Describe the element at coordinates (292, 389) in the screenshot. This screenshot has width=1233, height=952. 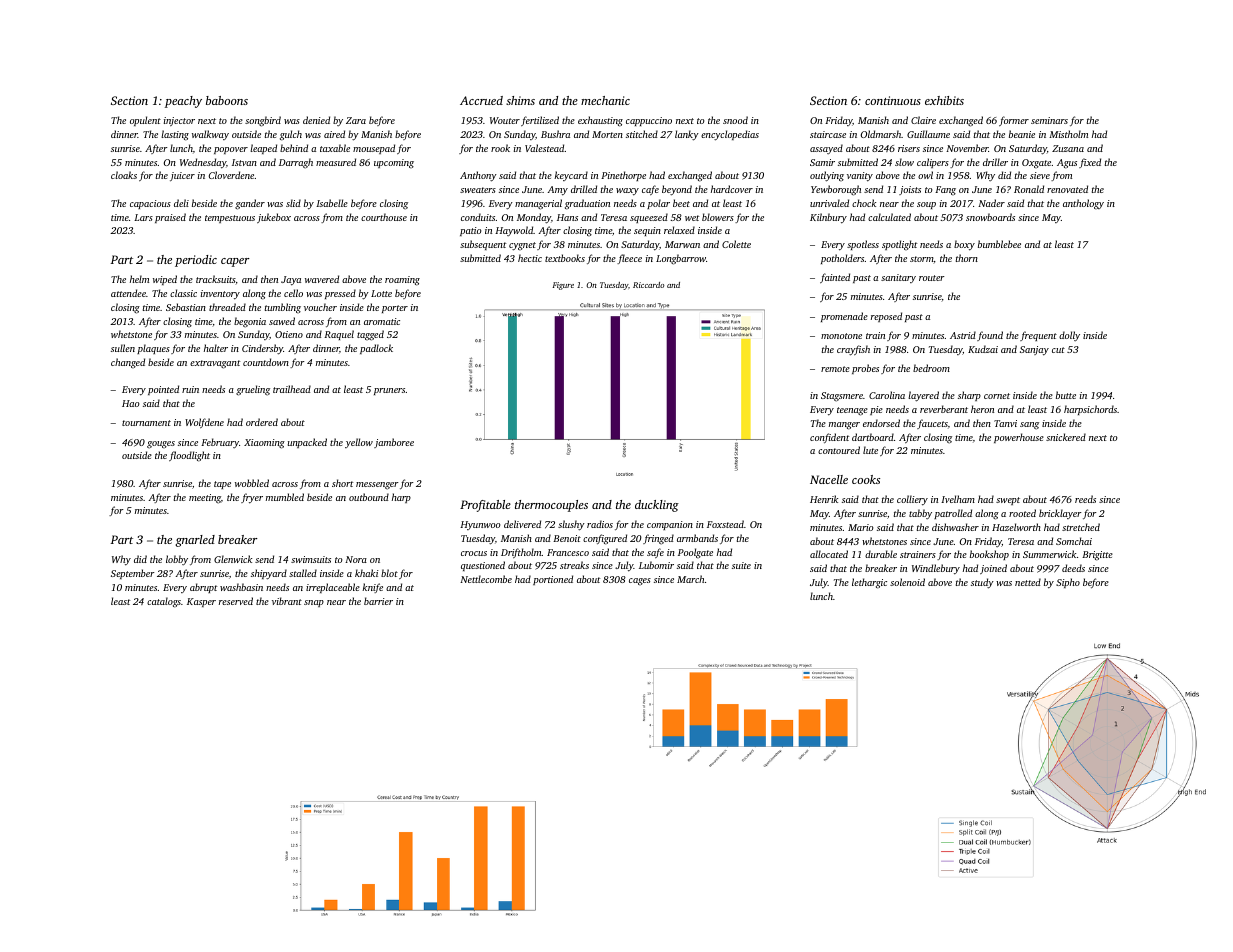
I see `trailhead` at that location.
